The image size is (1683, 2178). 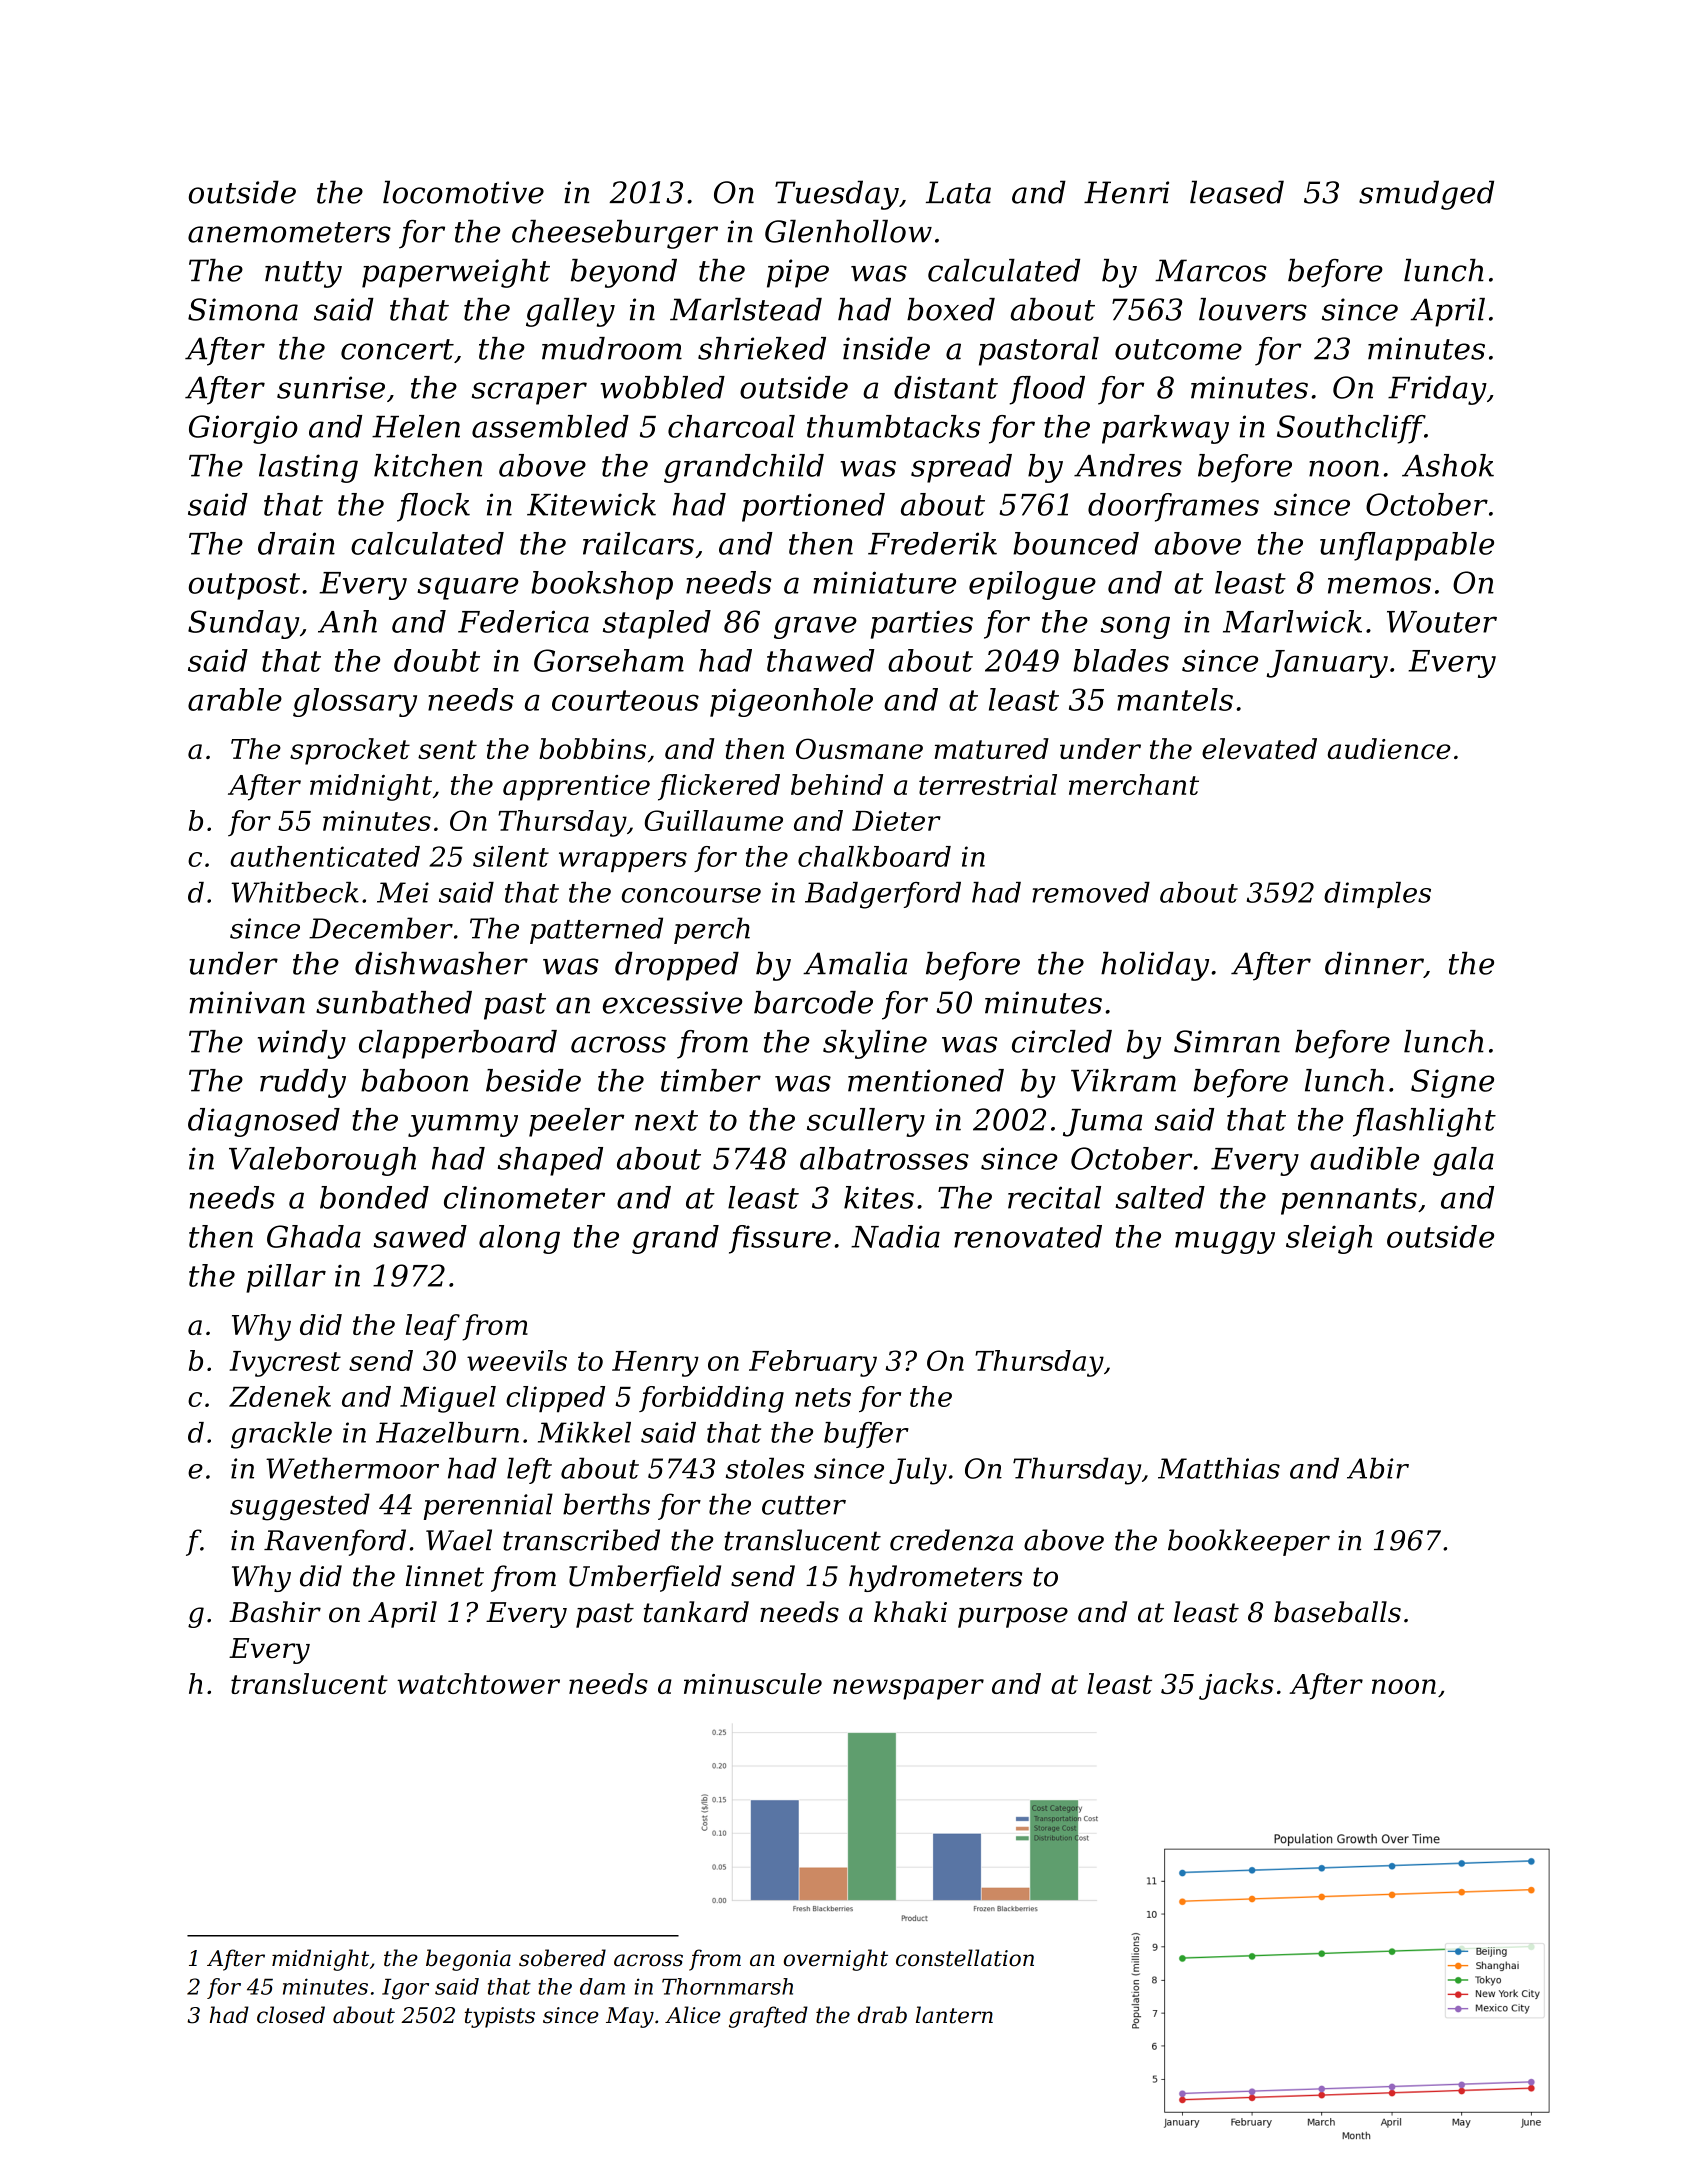 I want to click on cheeseburger, so click(x=615, y=234).
